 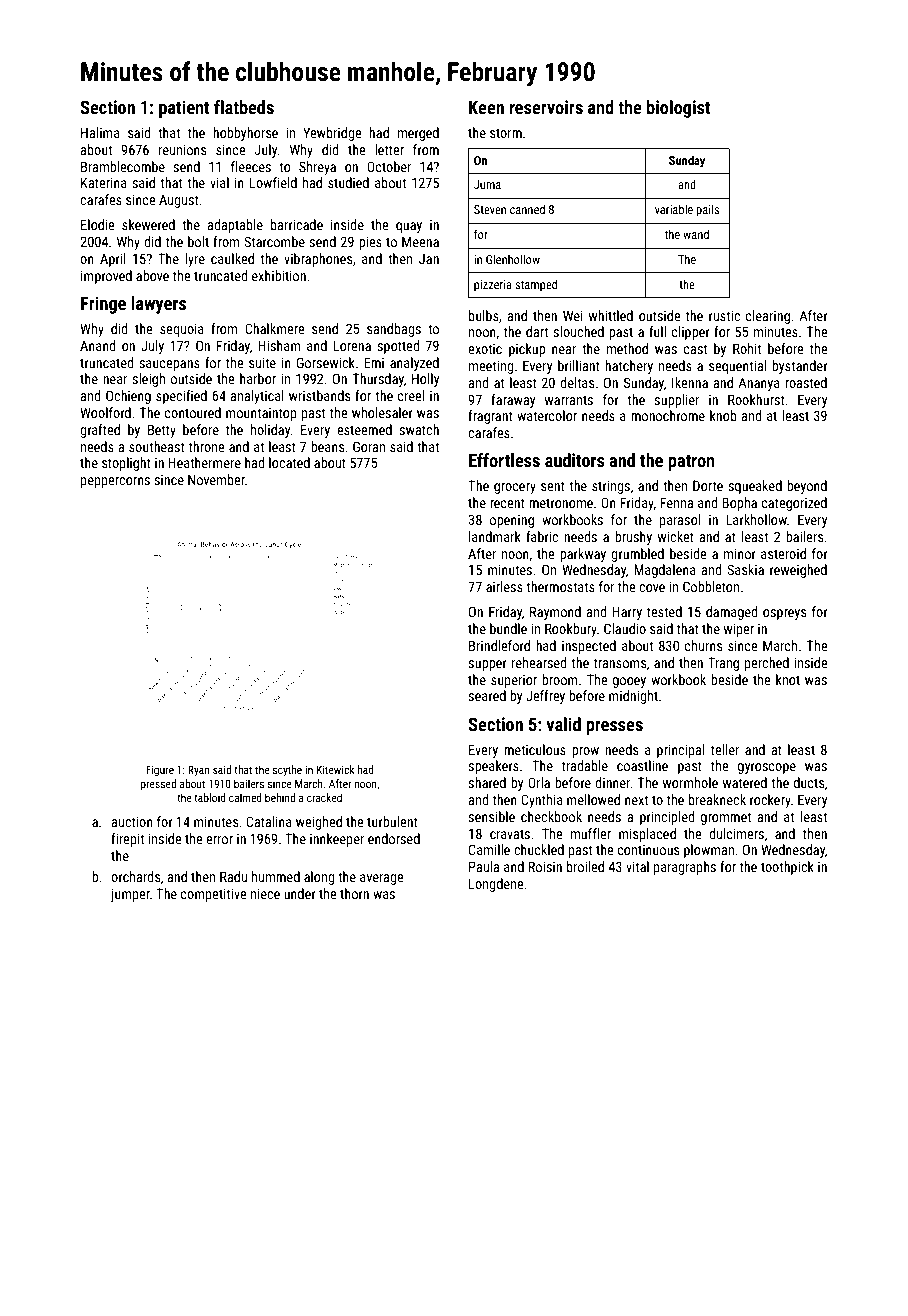 What do you see at coordinates (633, 538) in the screenshot?
I see `brushy` at bounding box center [633, 538].
